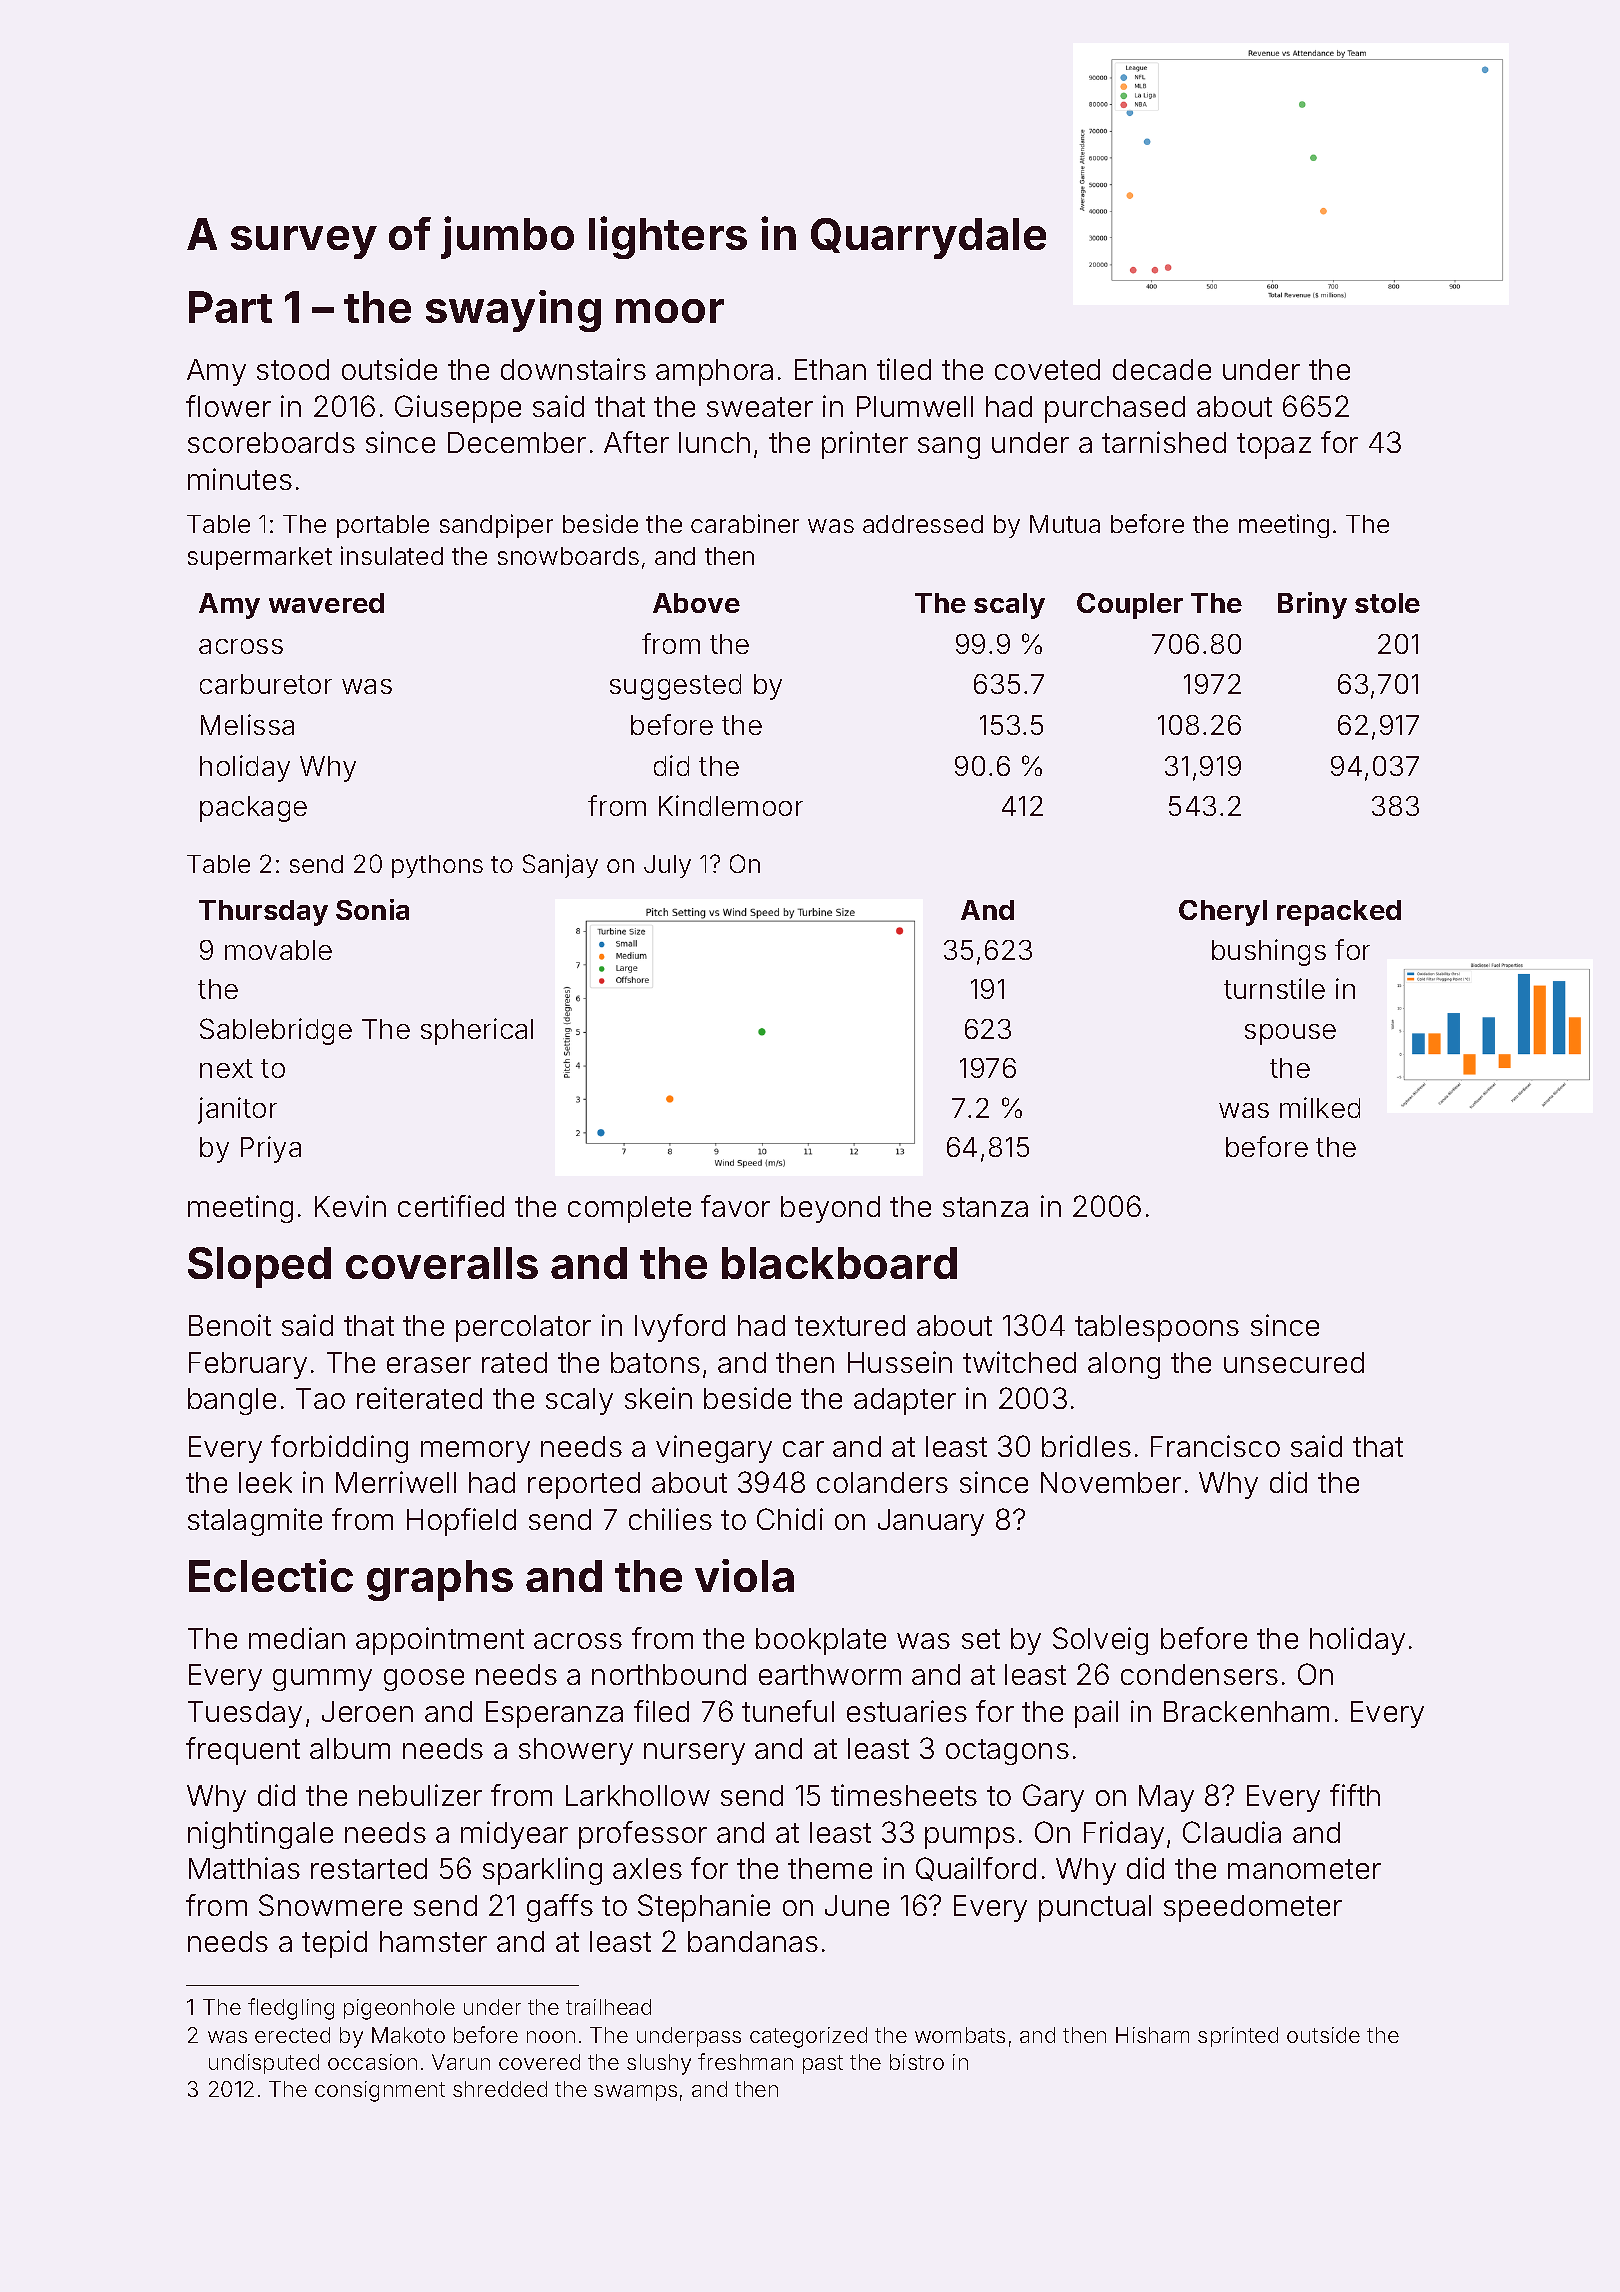  What do you see at coordinates (1387, 603) in the image?
I see `stole` at bounding box center [1387, 603].
